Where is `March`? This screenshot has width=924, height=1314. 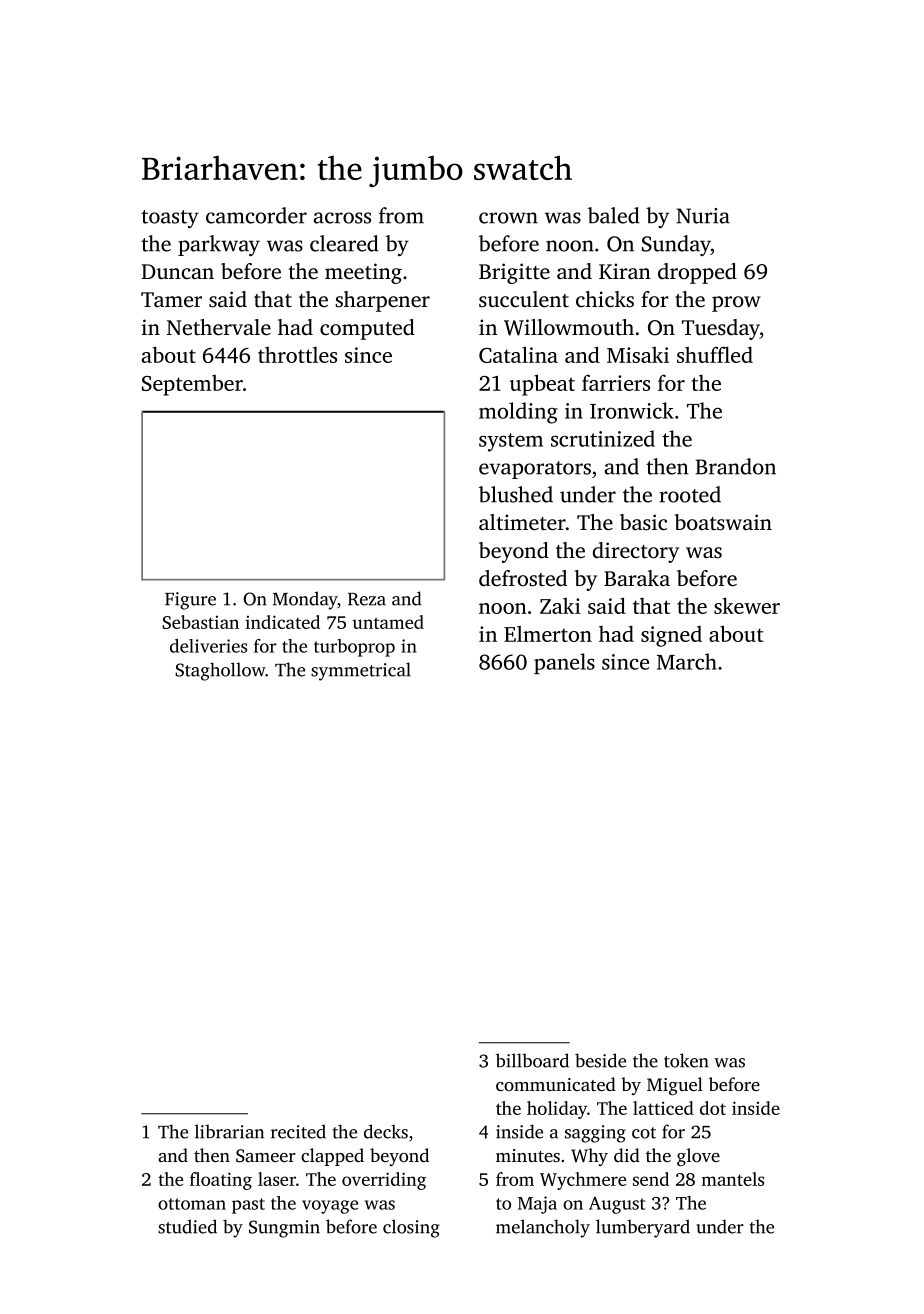 March is located at coordinates (687, 661).
